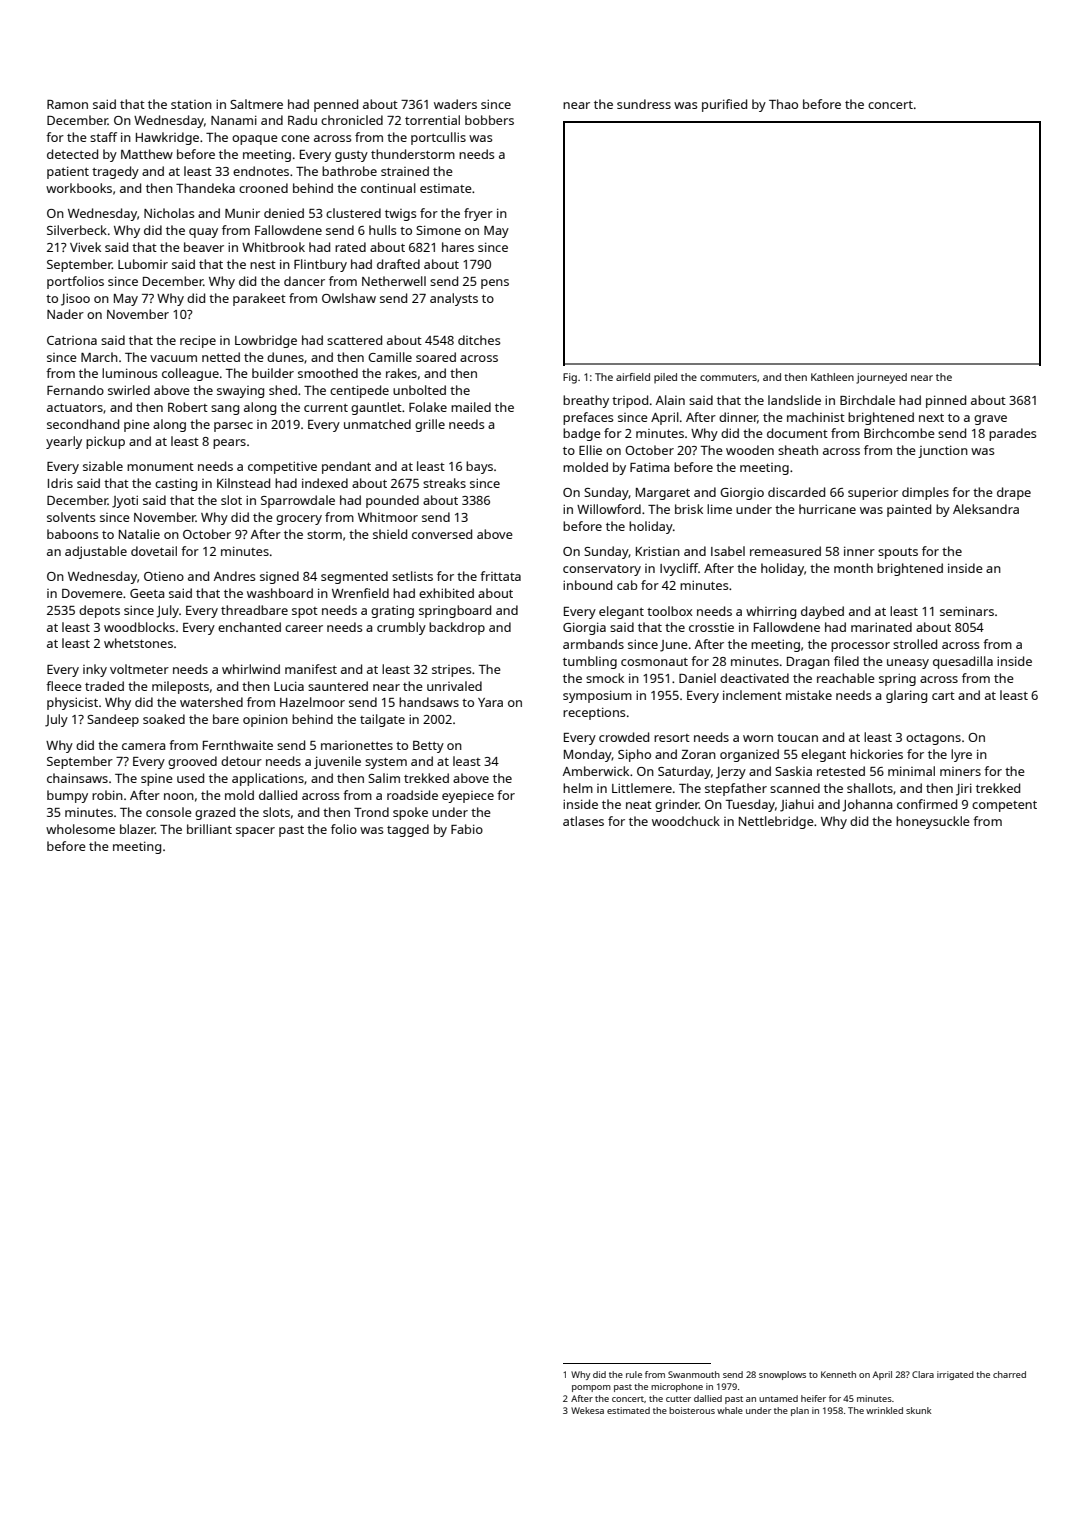  What do you see at coordinates (455, 104) in the screenshot?
I see `waders` at bounding box center [455, 104].
